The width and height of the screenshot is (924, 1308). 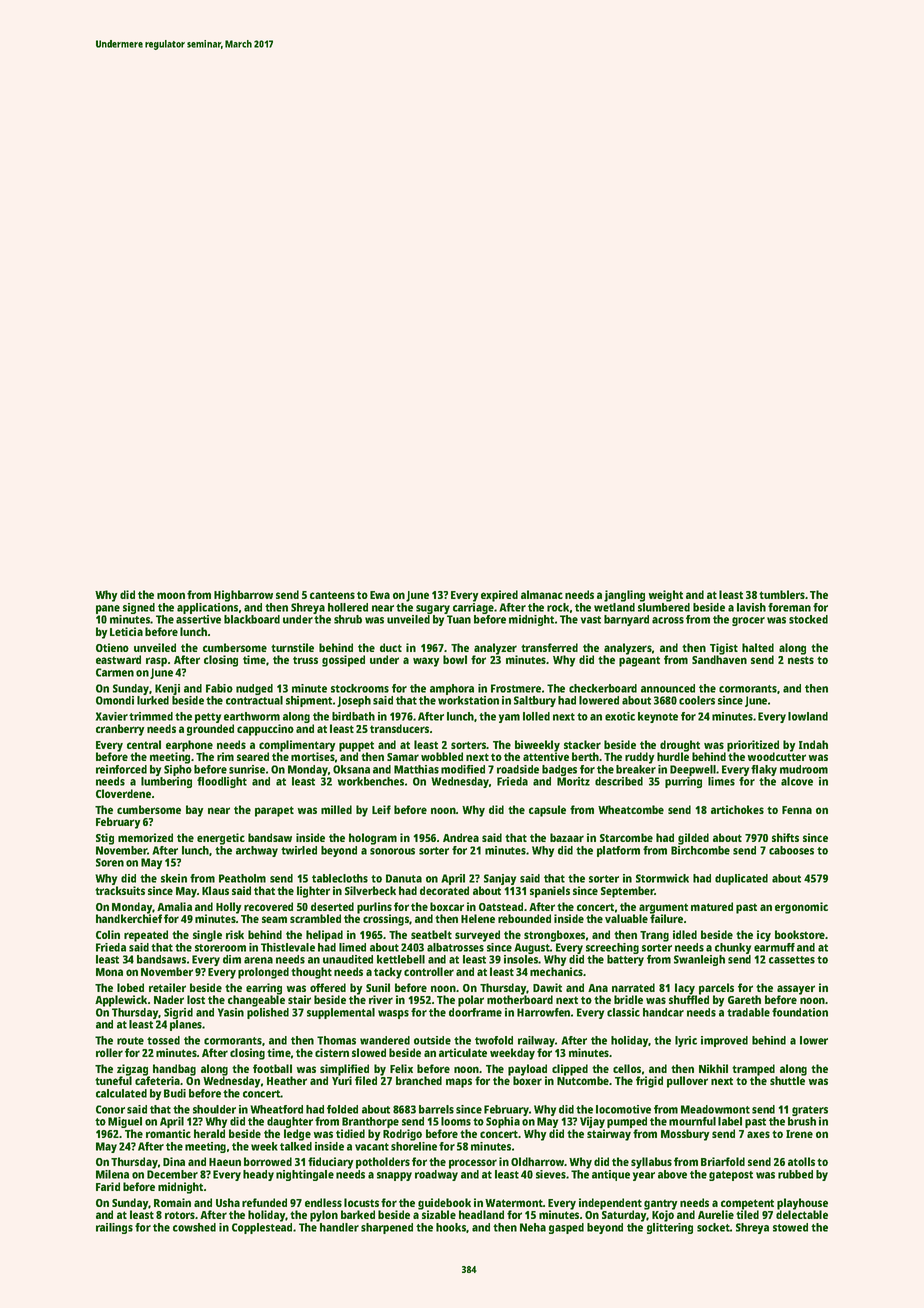 I want to click on Usha, so click(x=228, y=1202).
